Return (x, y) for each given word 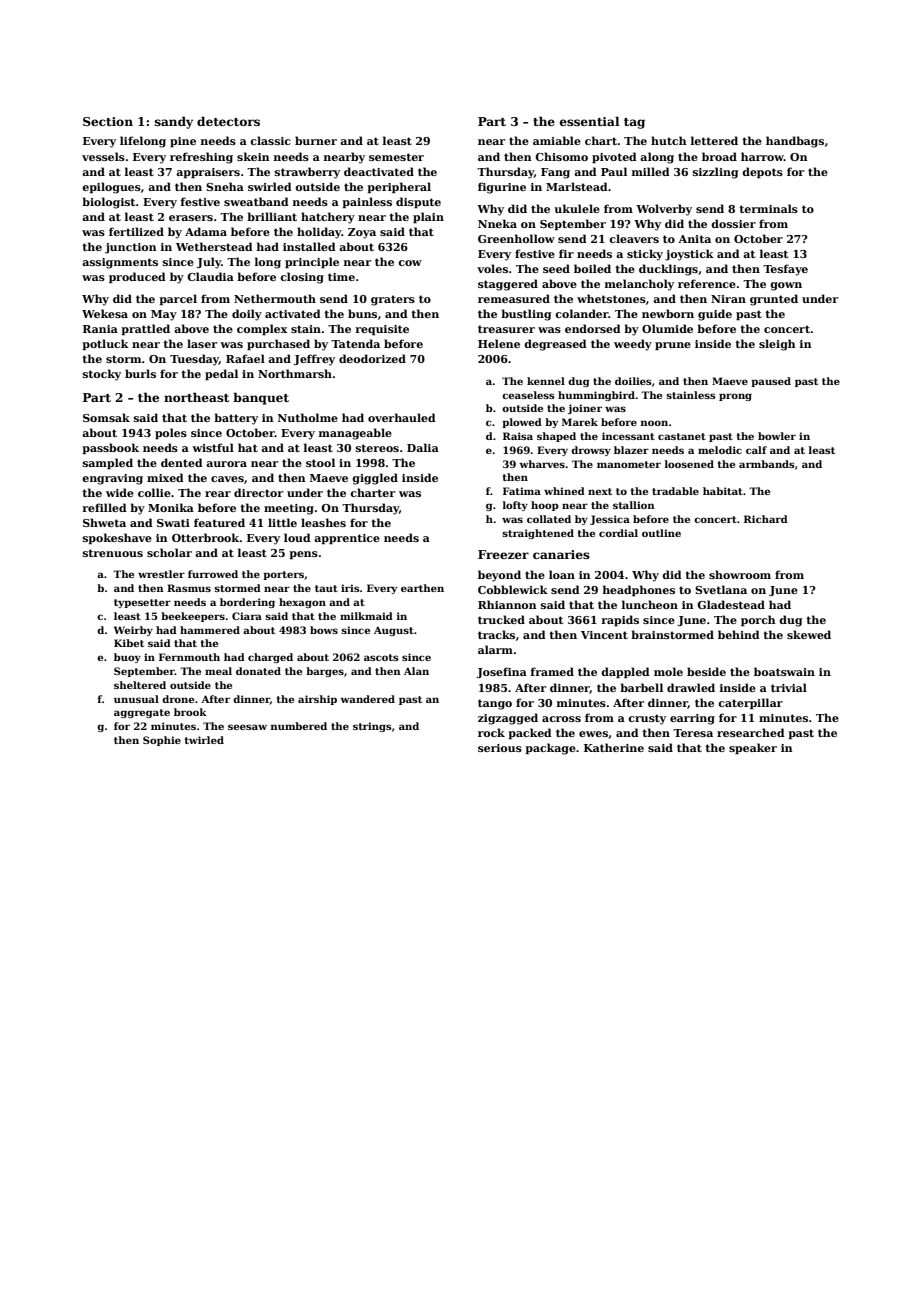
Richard (766, 519)
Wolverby (664, 210)
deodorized (372, 358)
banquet (261, 398)
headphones (639, 590)
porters (283, 575)
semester (396, 157)
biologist (108, 203)
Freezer (503, 554)
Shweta (104, 522)
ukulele (577, 208)
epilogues (111, 188)
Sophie (162, 741)
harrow (762, 156)
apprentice (347, 539)
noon (654, 423)
